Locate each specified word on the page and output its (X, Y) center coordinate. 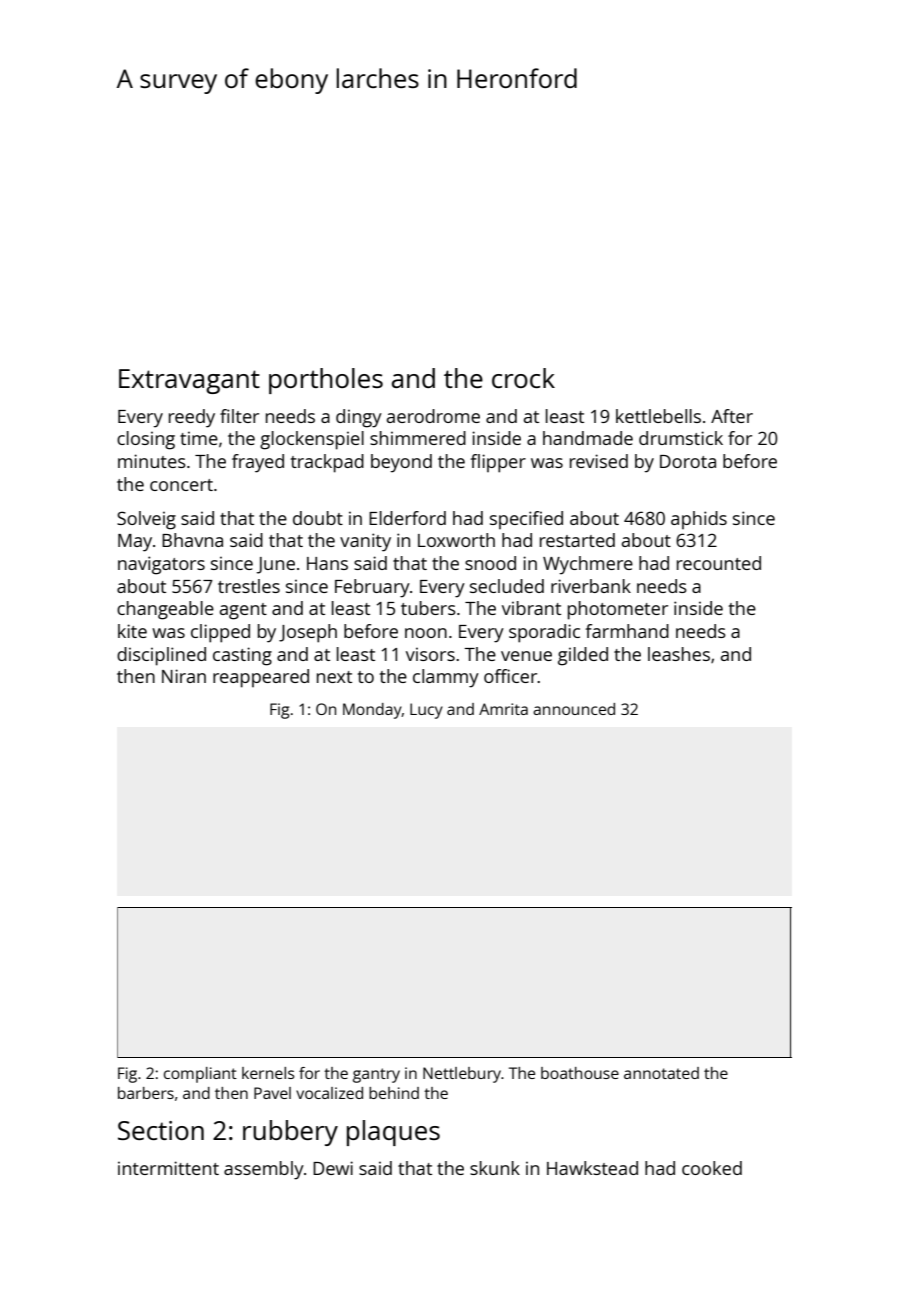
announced (574, 709)
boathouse (580, 1073)
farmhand (627, 631)
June (276, 565)
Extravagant (189, 381)
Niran (184, 676)
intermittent (168, 1168)
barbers (146, 1093)
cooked (712, 1168)
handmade (588, 438)
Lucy (426, 711)
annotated (661, 1073)
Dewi (333, 1168)
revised (599, 461)
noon (426, 633)
